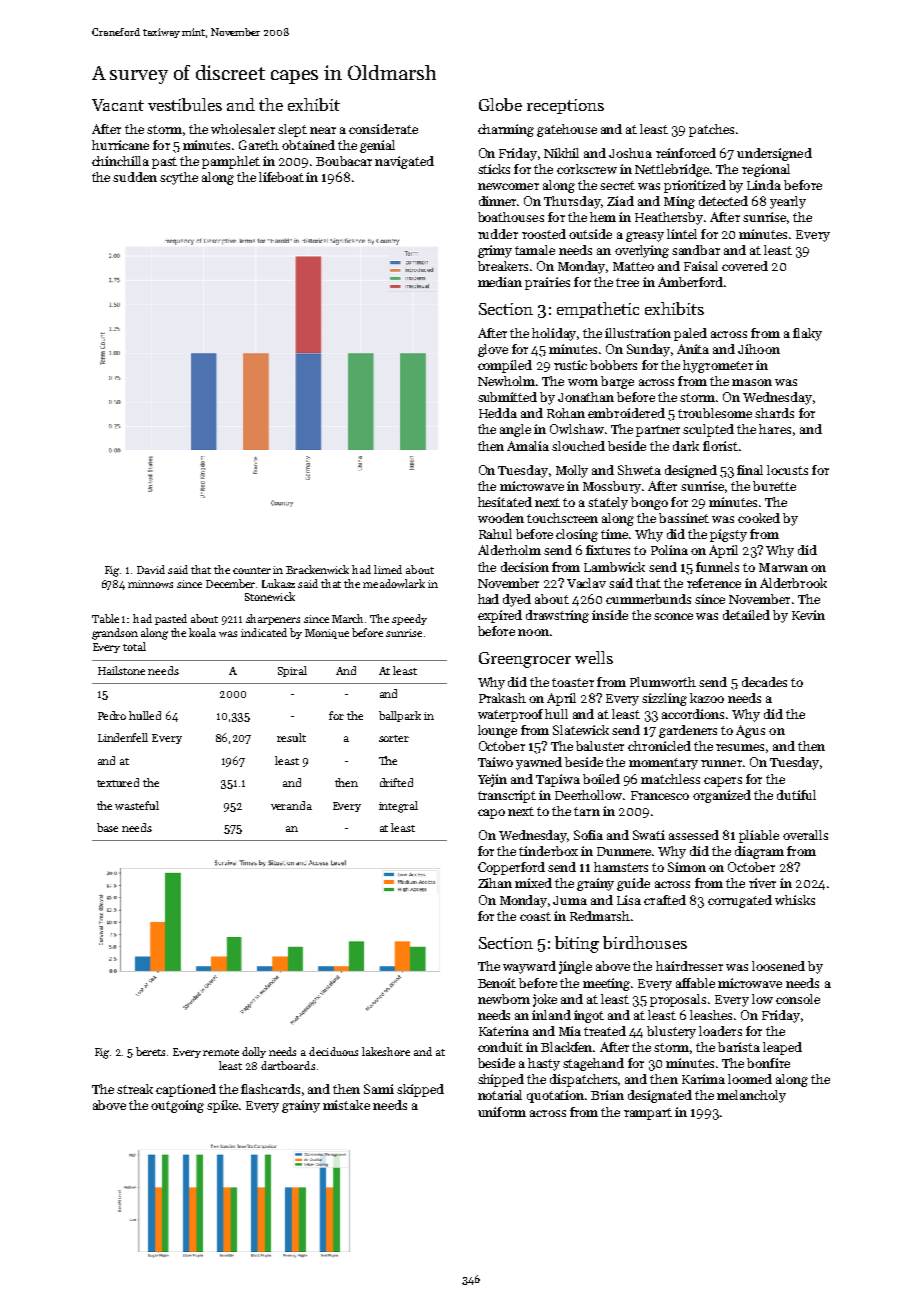 Image resolution: width=924 pixels, height=1314 pixels. I want to click on slept, so click(292, 130).
